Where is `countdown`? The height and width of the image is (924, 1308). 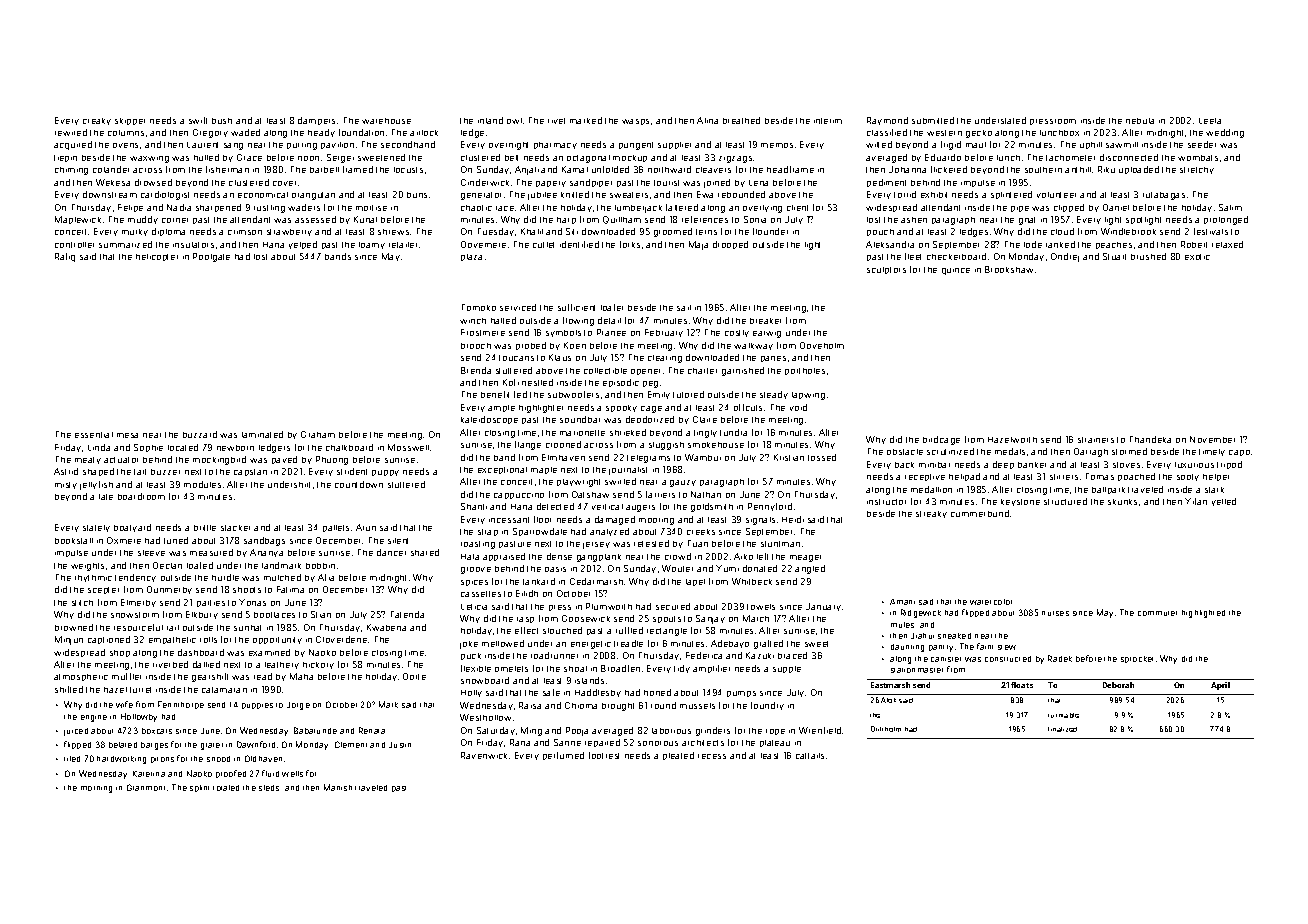 countdown is located at coordinates (359, 484).
